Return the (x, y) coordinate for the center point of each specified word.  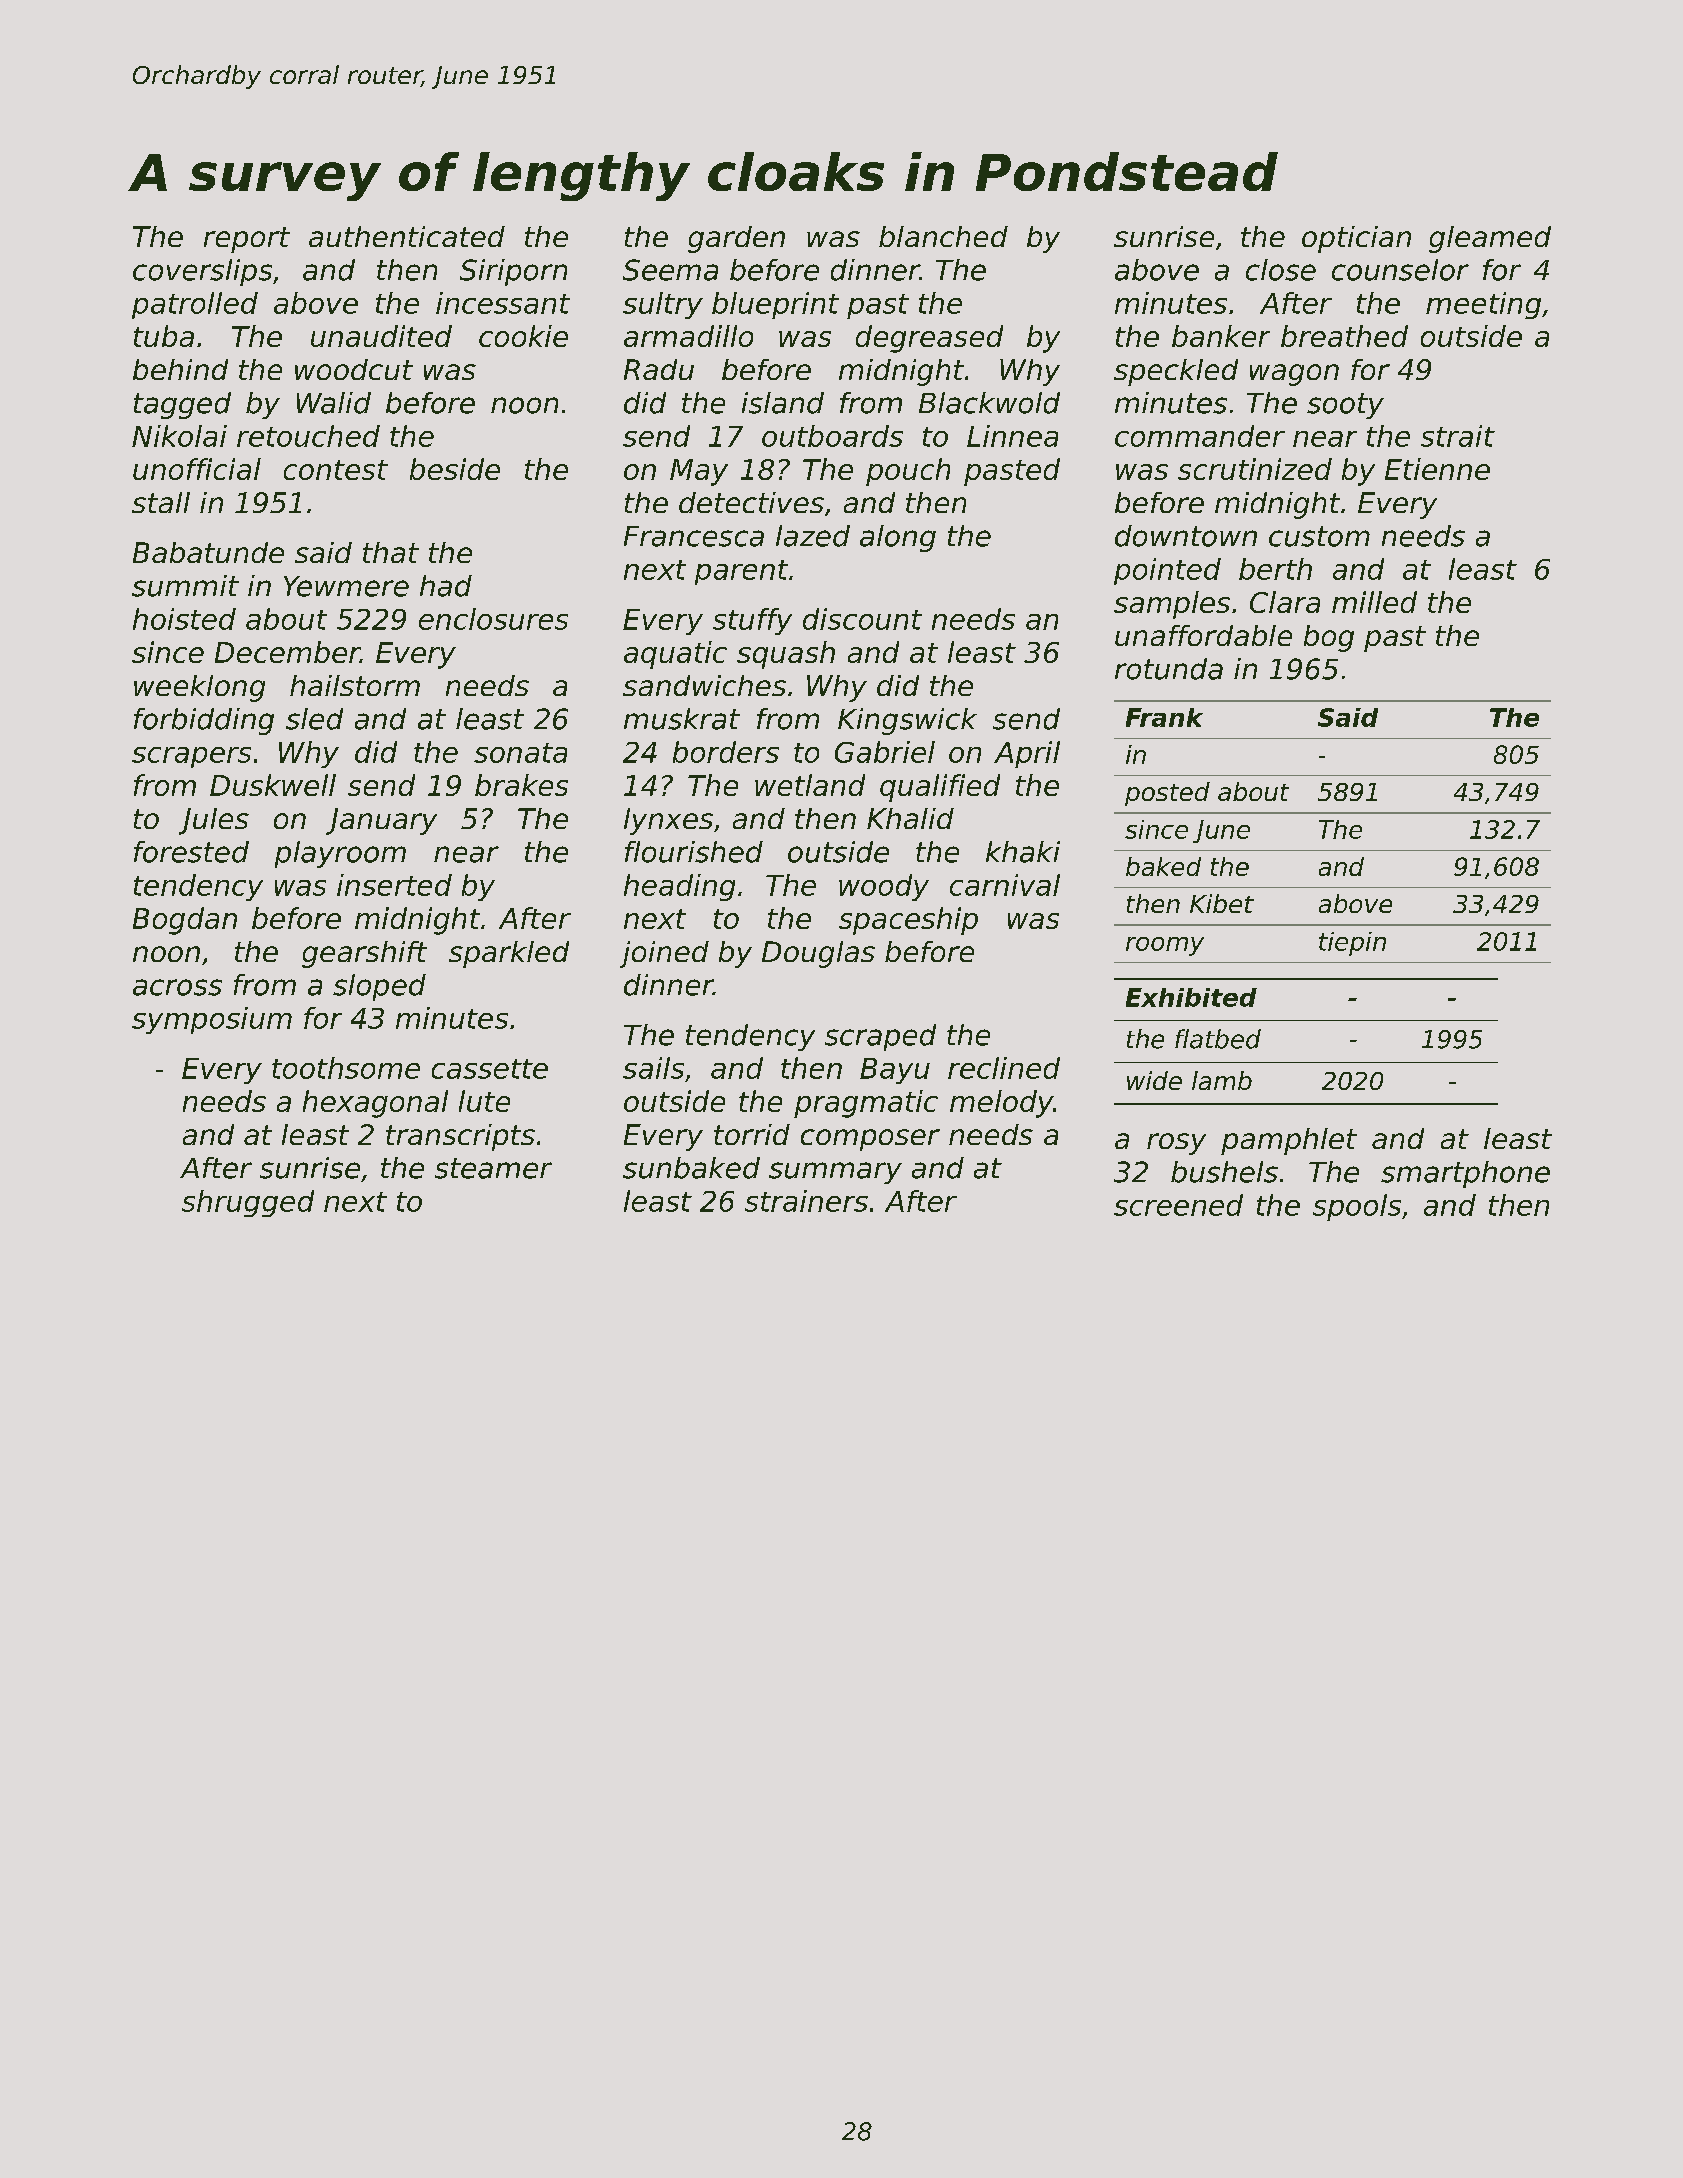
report (247, 240)
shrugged (248, 1203)
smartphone (1465, 1174)
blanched (943, 236)
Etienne (1437, 469)
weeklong (199, 688)
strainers (806, 1201)
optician (1356, 239)
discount (862, 619)
